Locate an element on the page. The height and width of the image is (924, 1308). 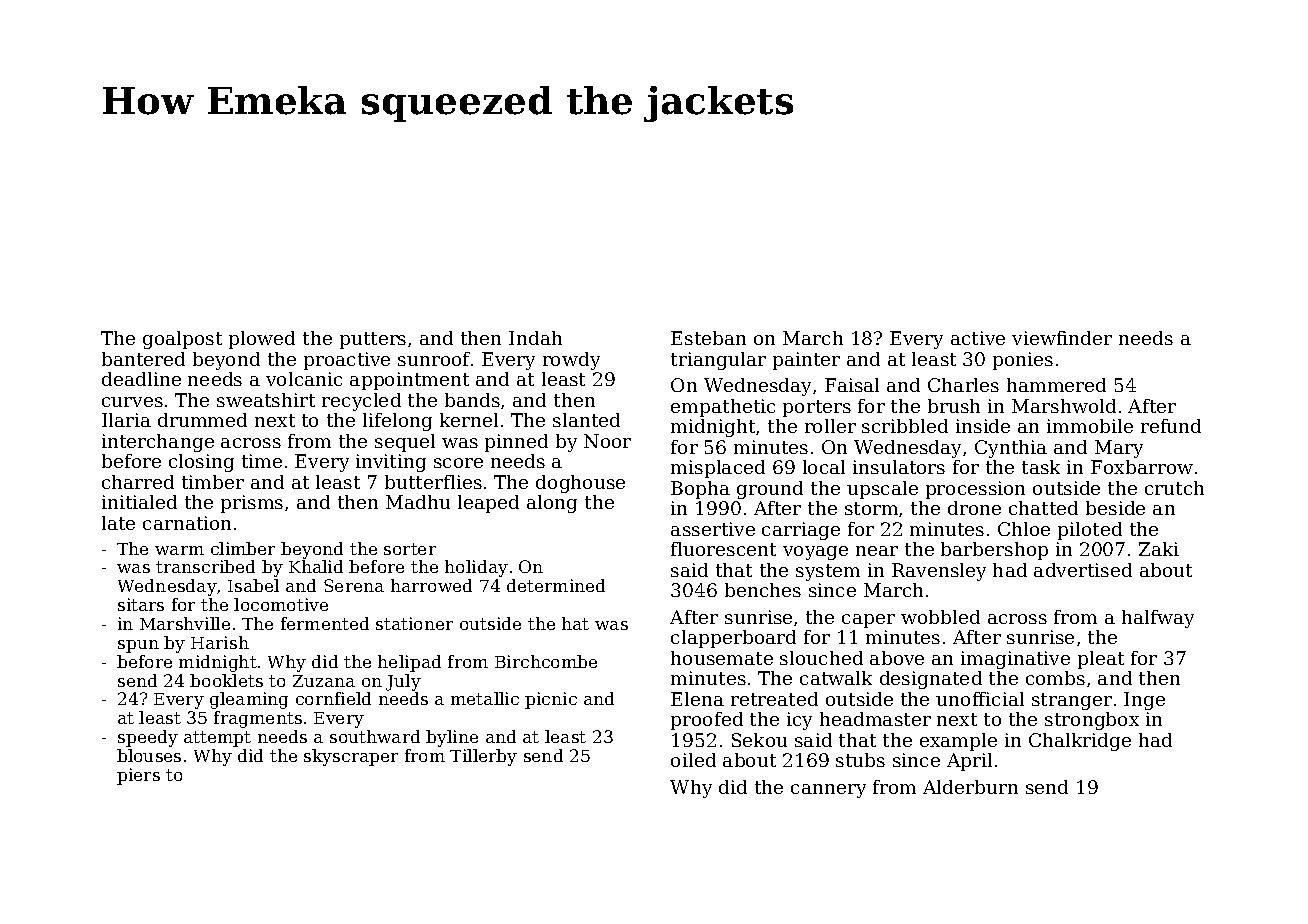
empathetic is located at coordinates (723, 408).
